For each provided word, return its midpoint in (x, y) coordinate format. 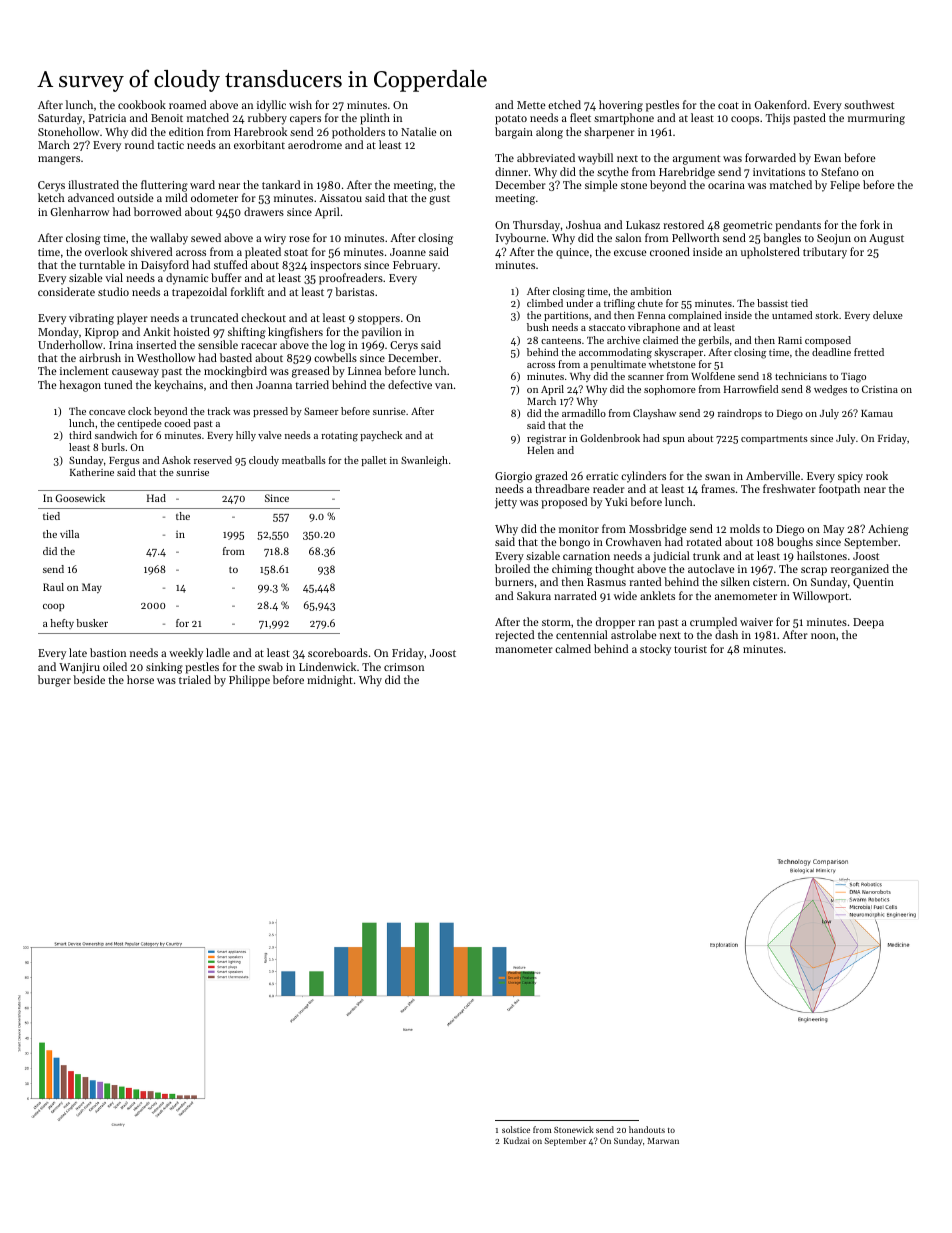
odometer (214, 197)
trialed (195, 679)
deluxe (888, 315)
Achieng (888, 530)
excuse (630, 253)
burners (514, 581)
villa (69, 534)
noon (823, 636)
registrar (546, 440)
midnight (330, 681)
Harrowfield (751, 389)
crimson (404, 667)
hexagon (80, 386)
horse (140, 679)
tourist (690, 649)
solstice (516, 1129)
